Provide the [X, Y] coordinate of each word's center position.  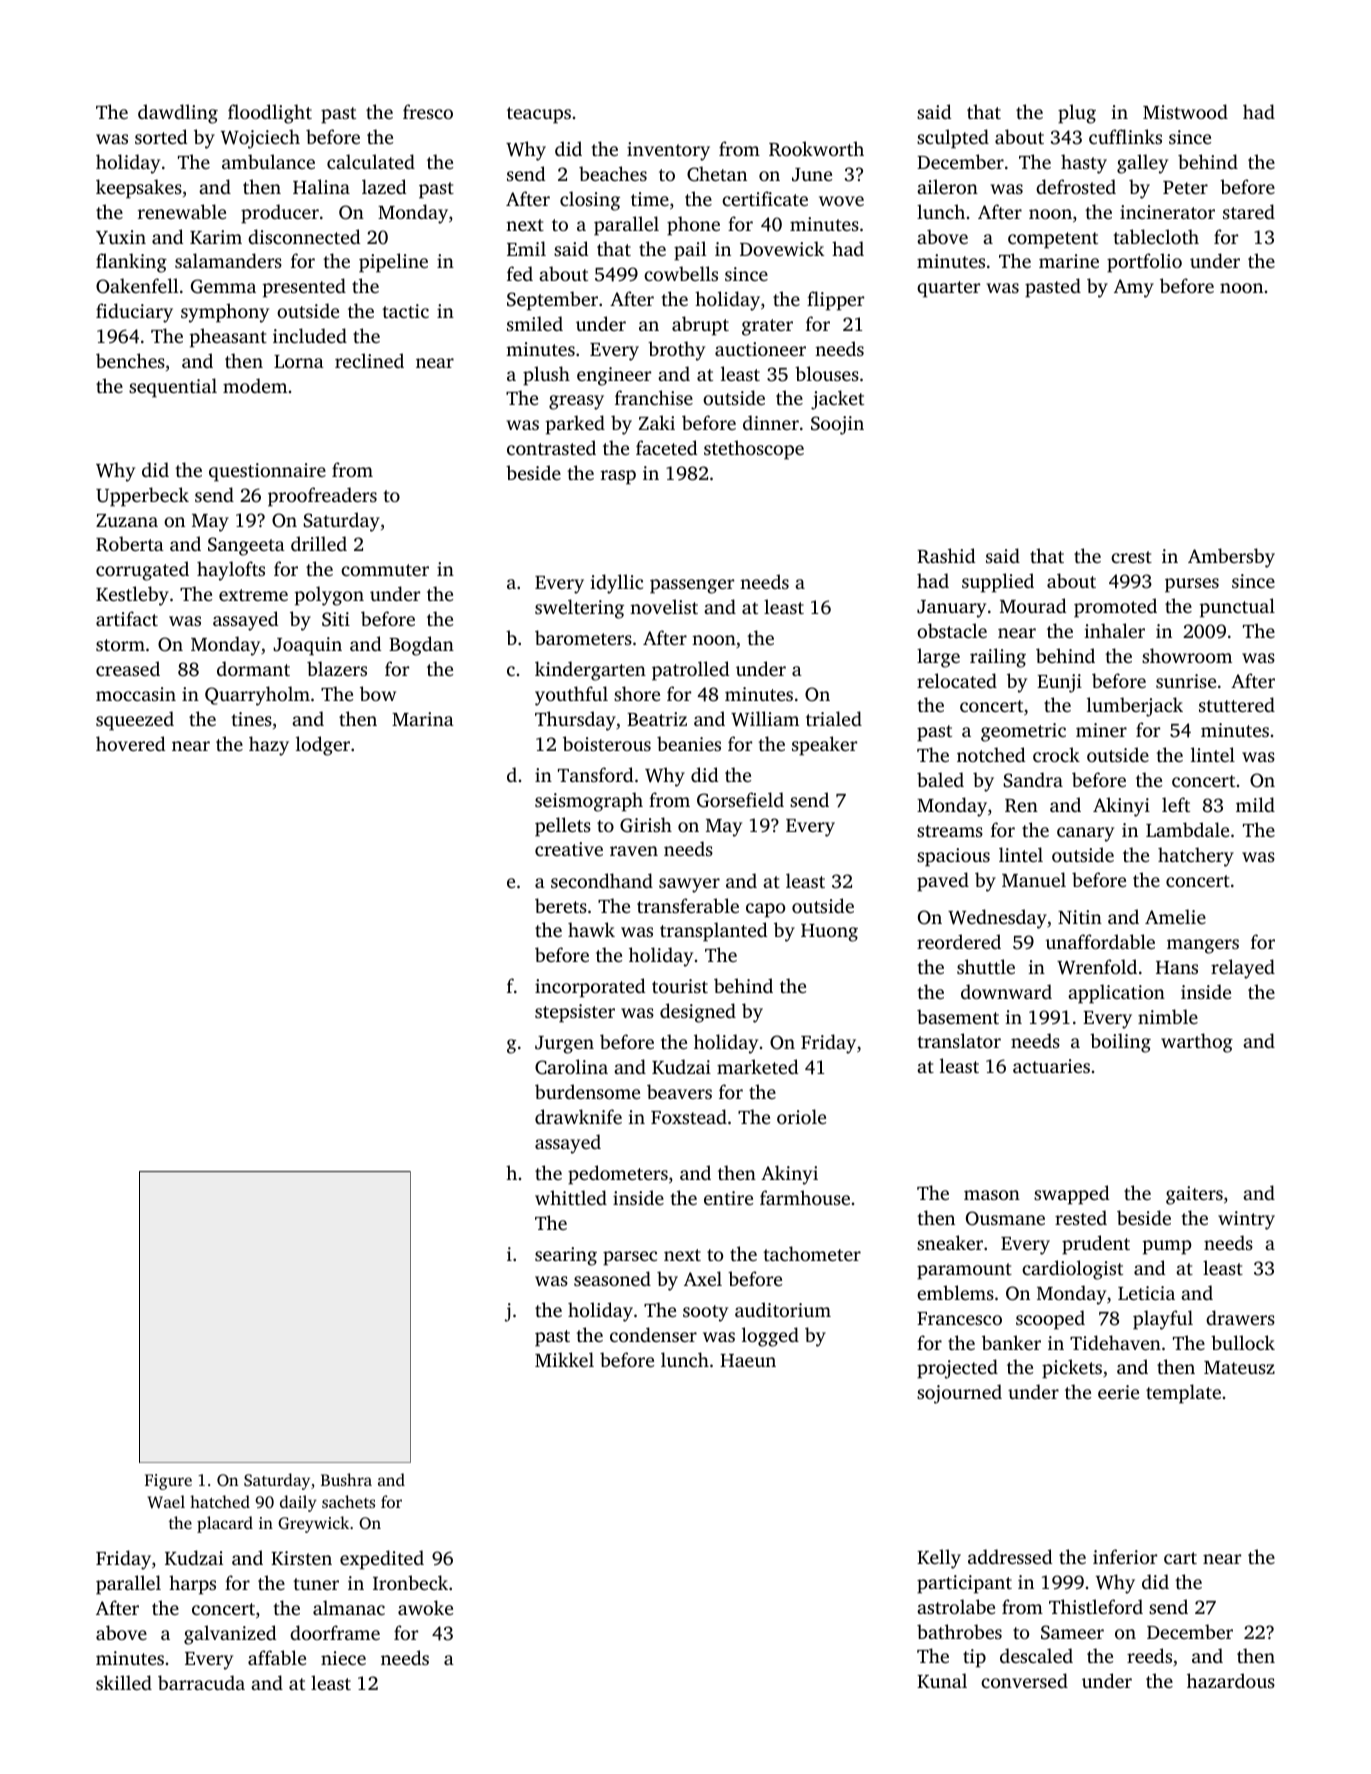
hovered [130, 743]
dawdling [178, 114]
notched [991, 754]
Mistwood [1185, 111]
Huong [829, 933]
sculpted [953, 139]
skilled [124, 1682]
